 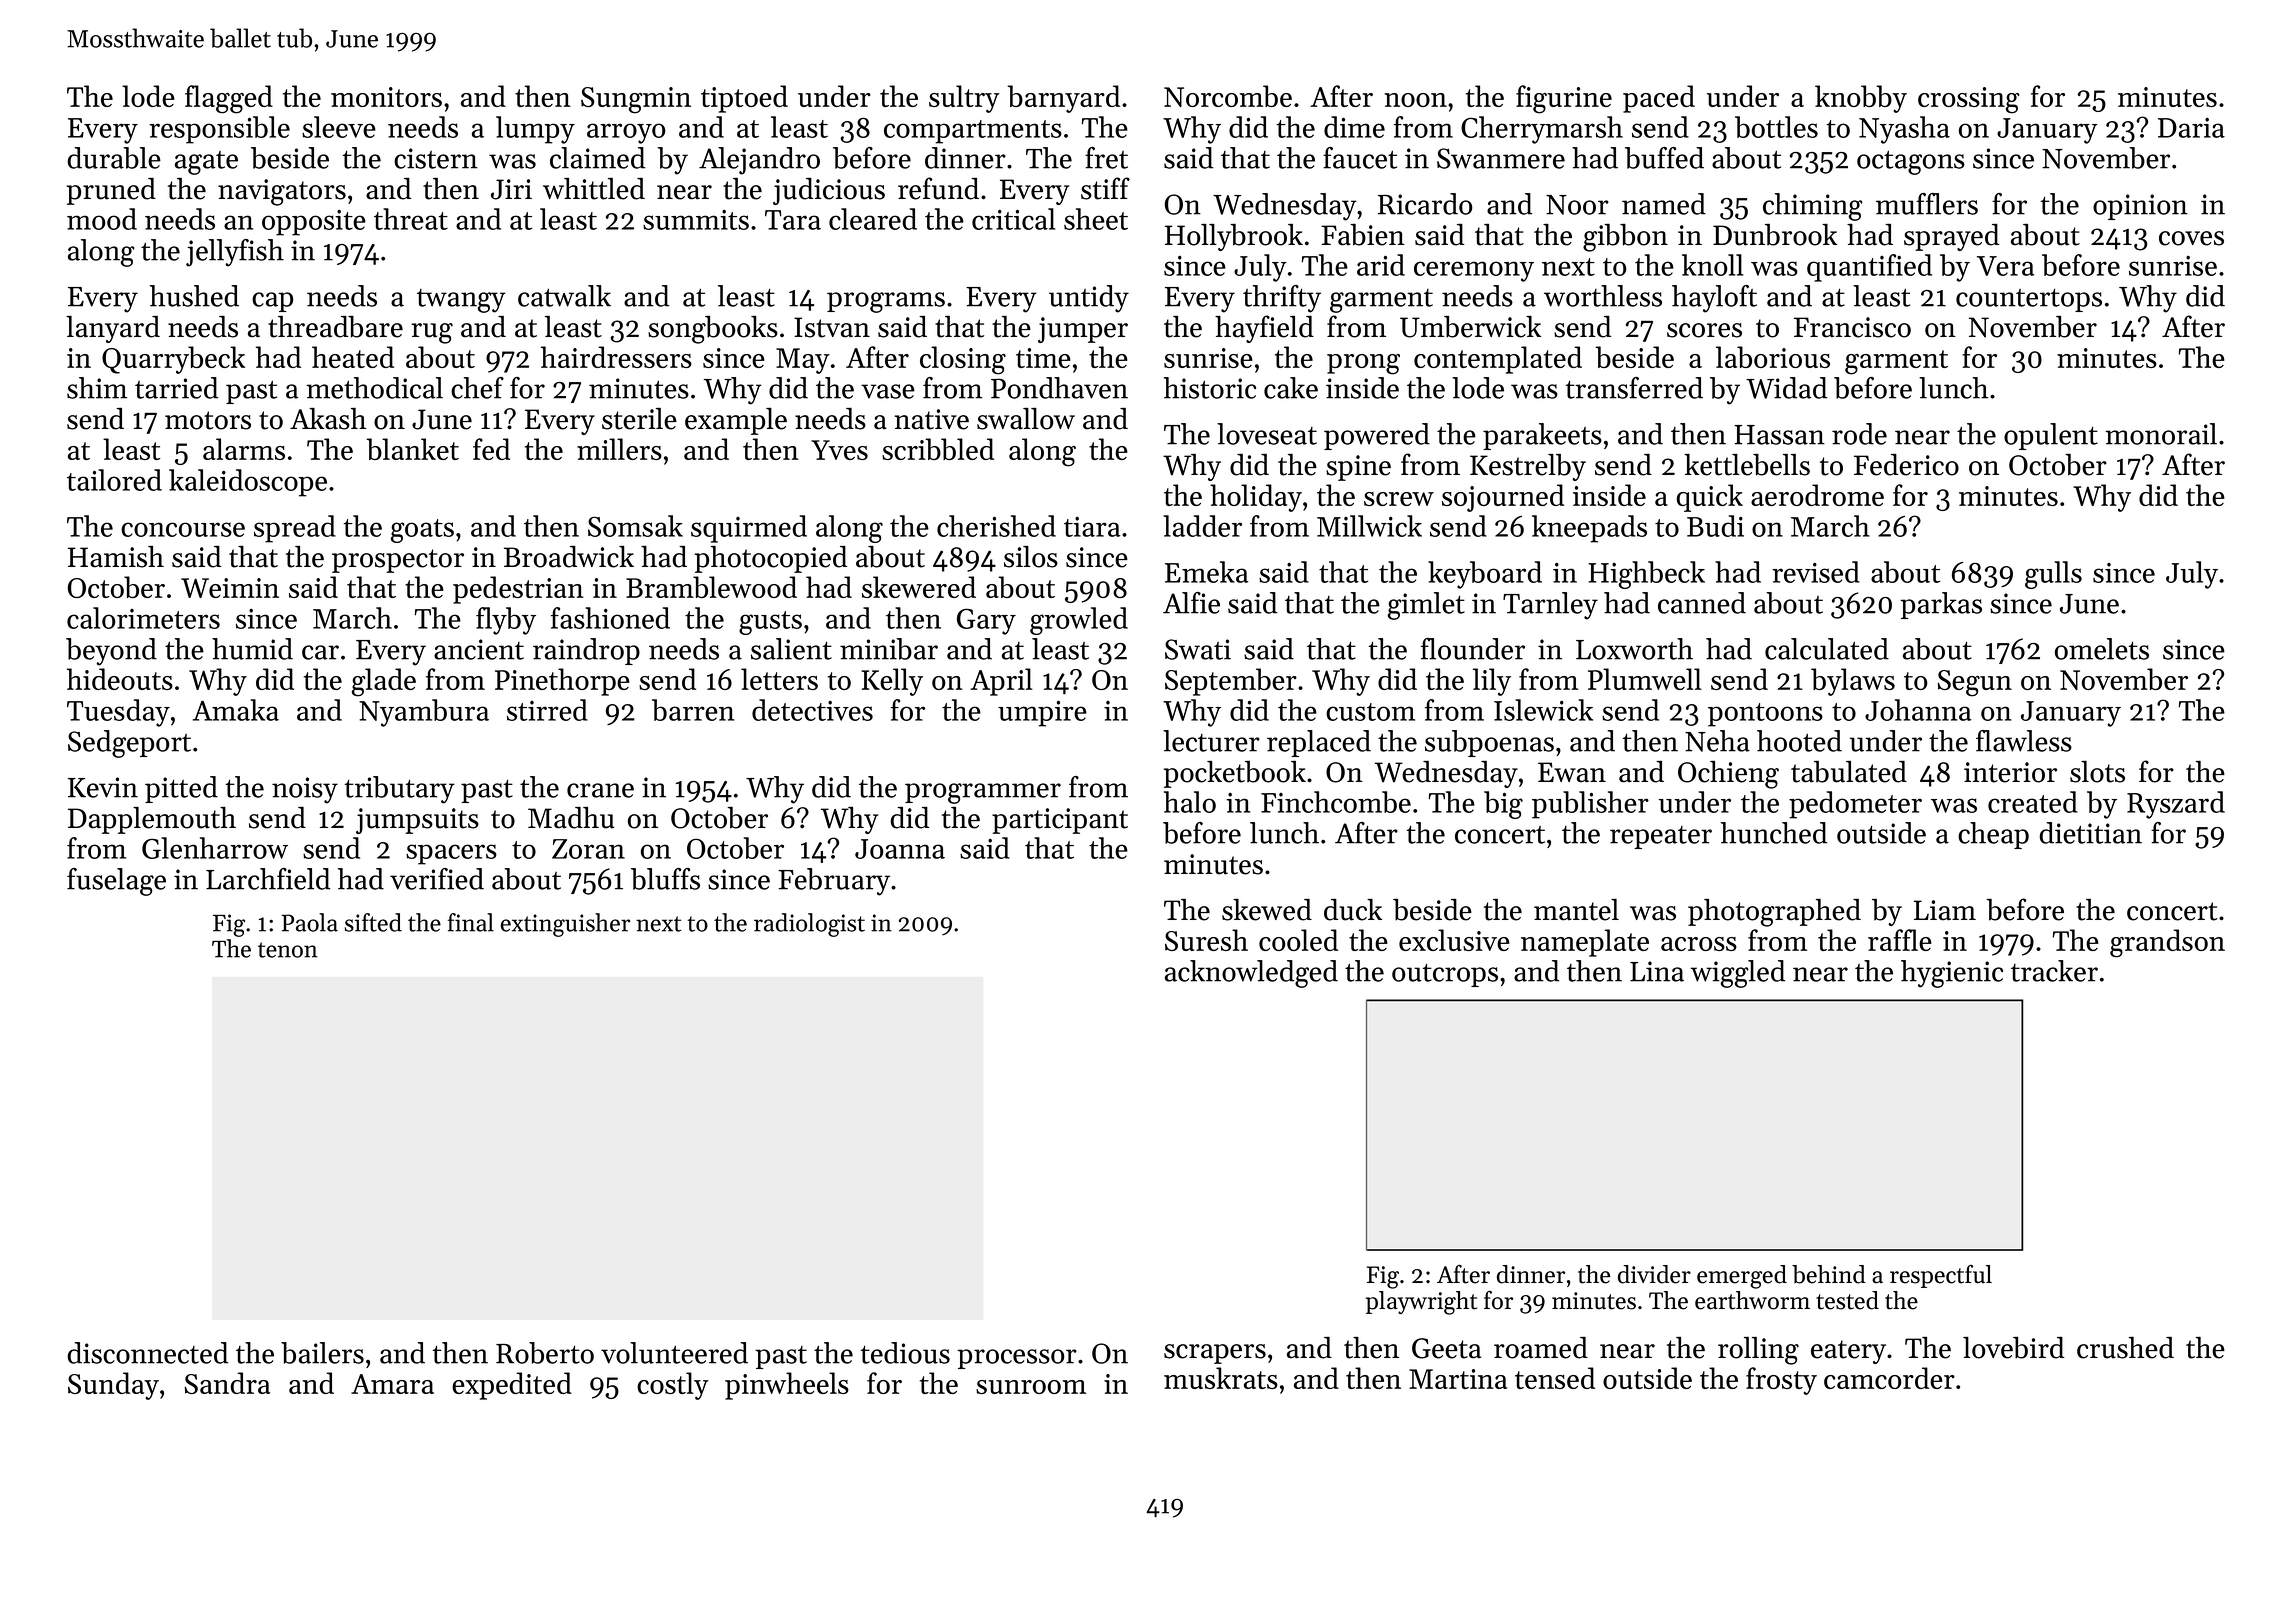 I want to click on crossing, so click(x=1969, y=100).
